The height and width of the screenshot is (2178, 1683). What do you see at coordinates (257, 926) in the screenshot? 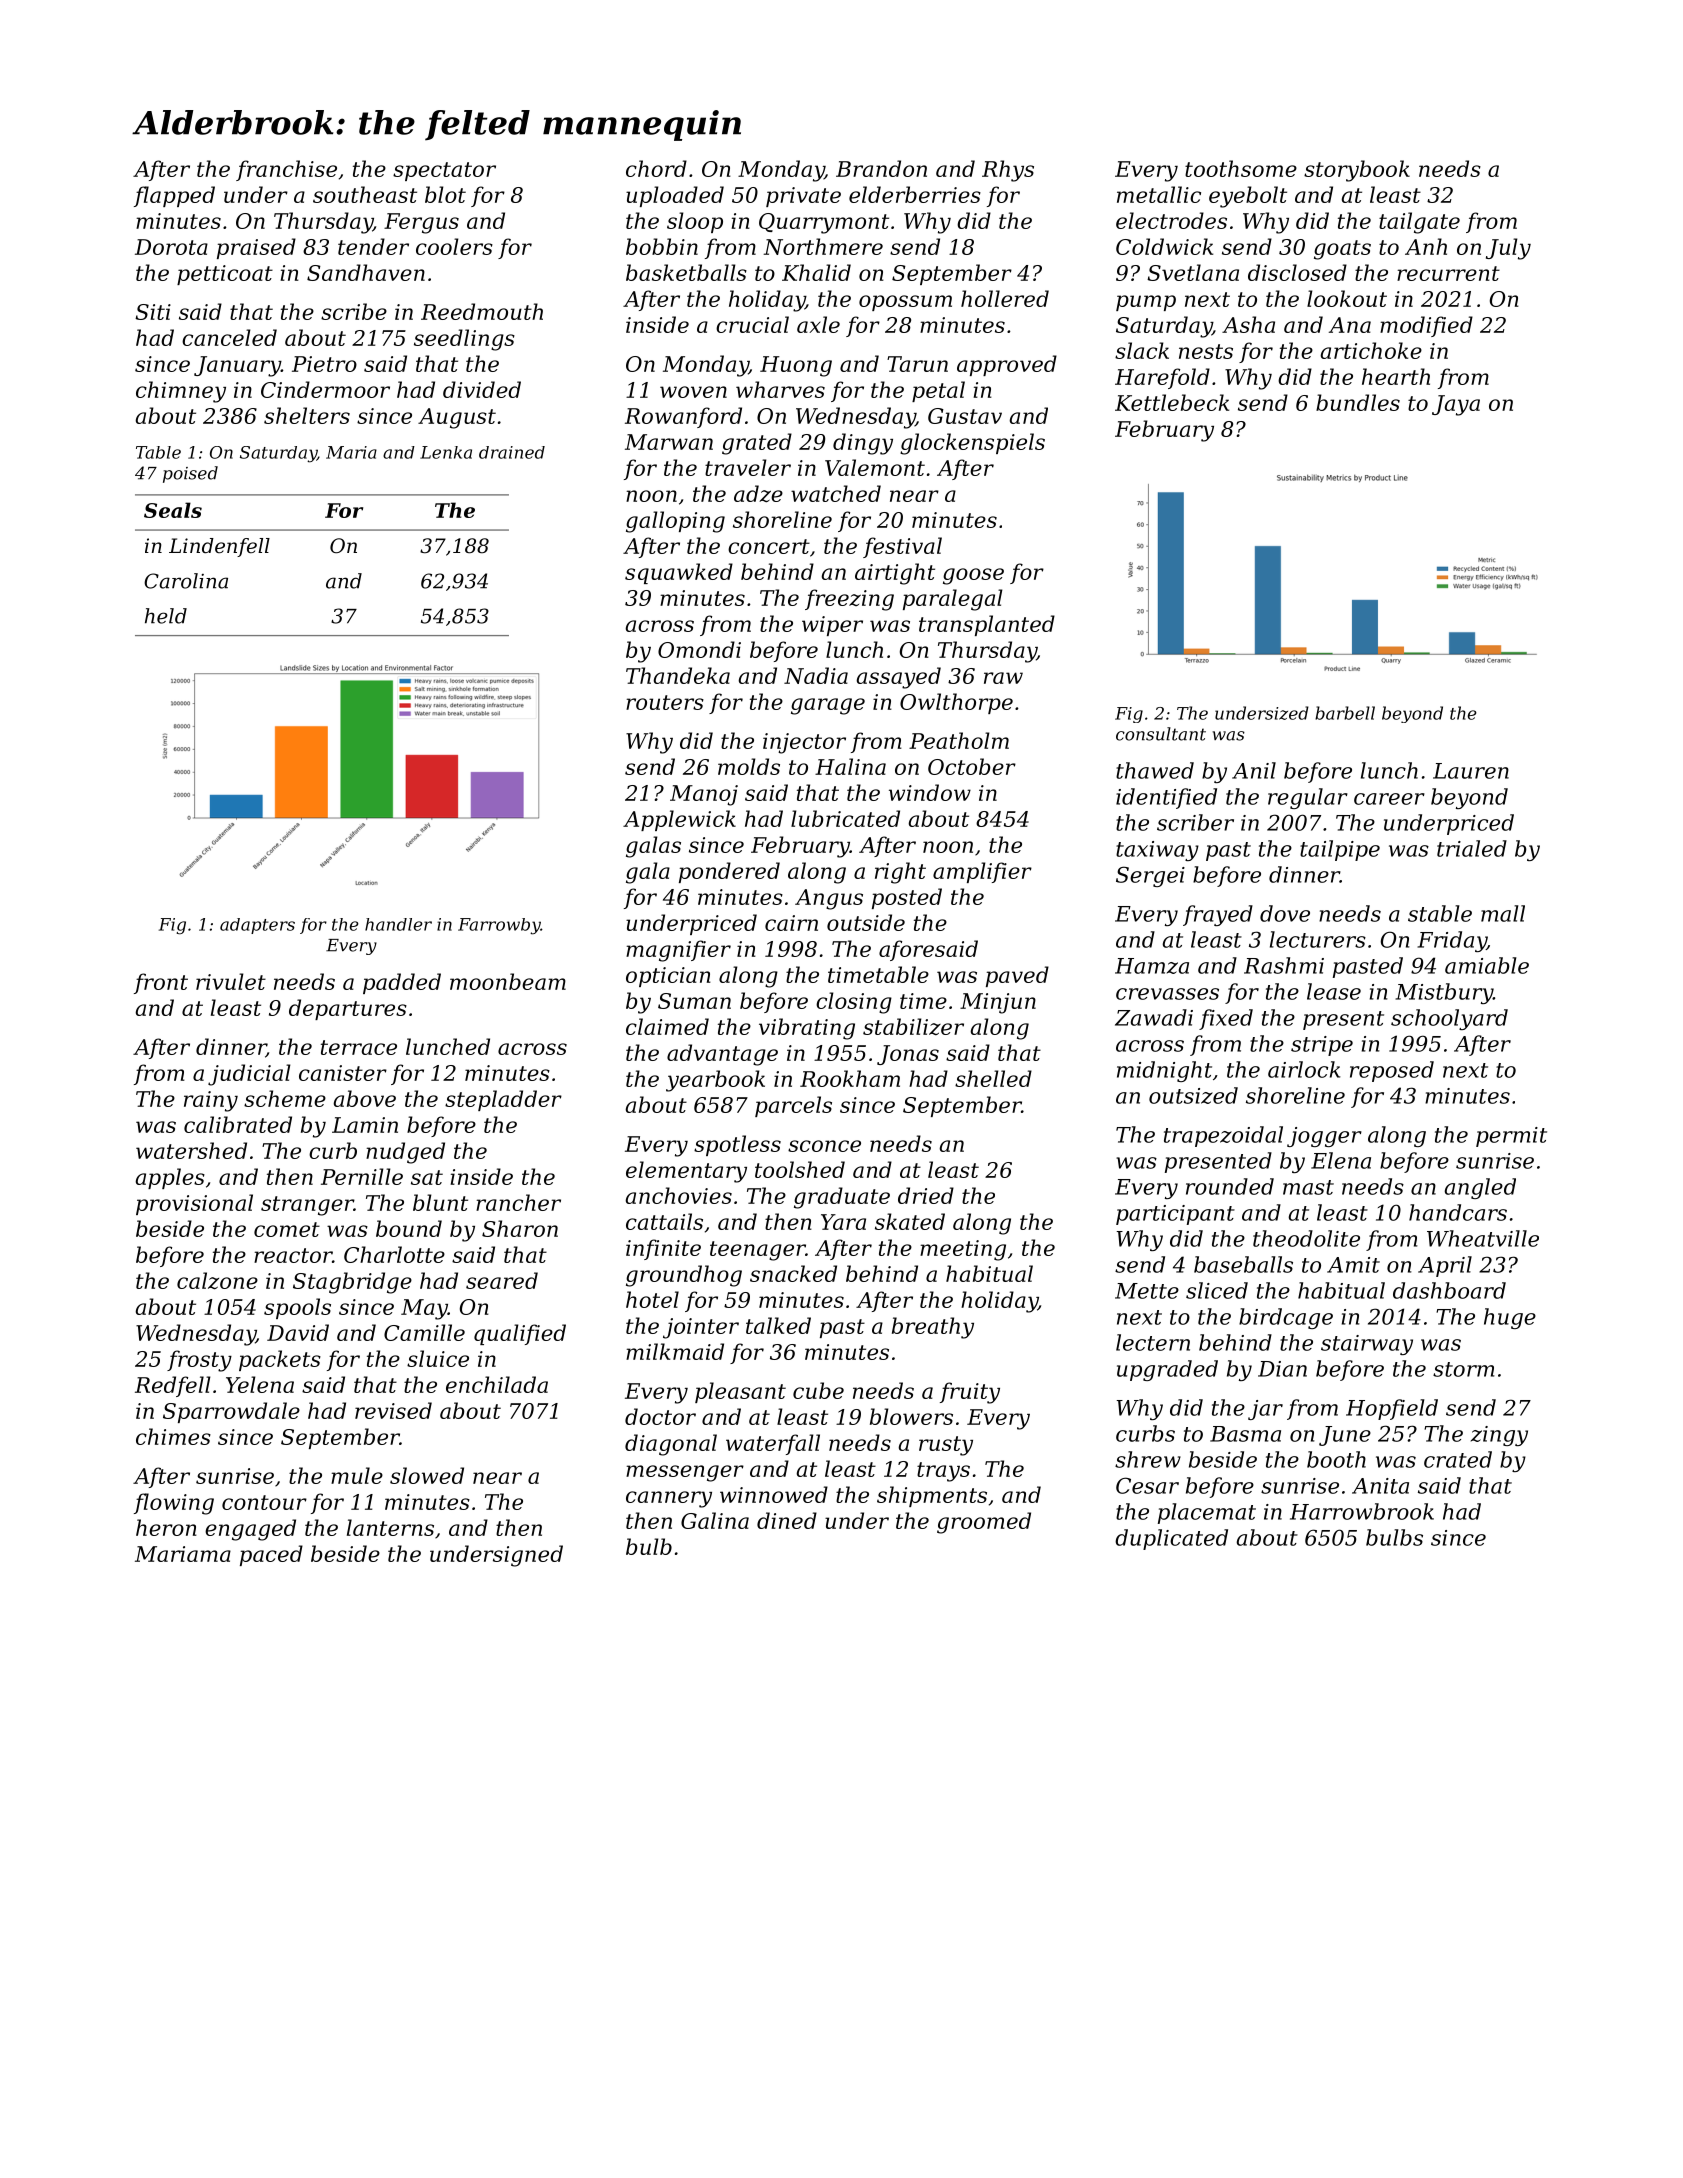
I see `adapters` at bounding box center [257, 926].
